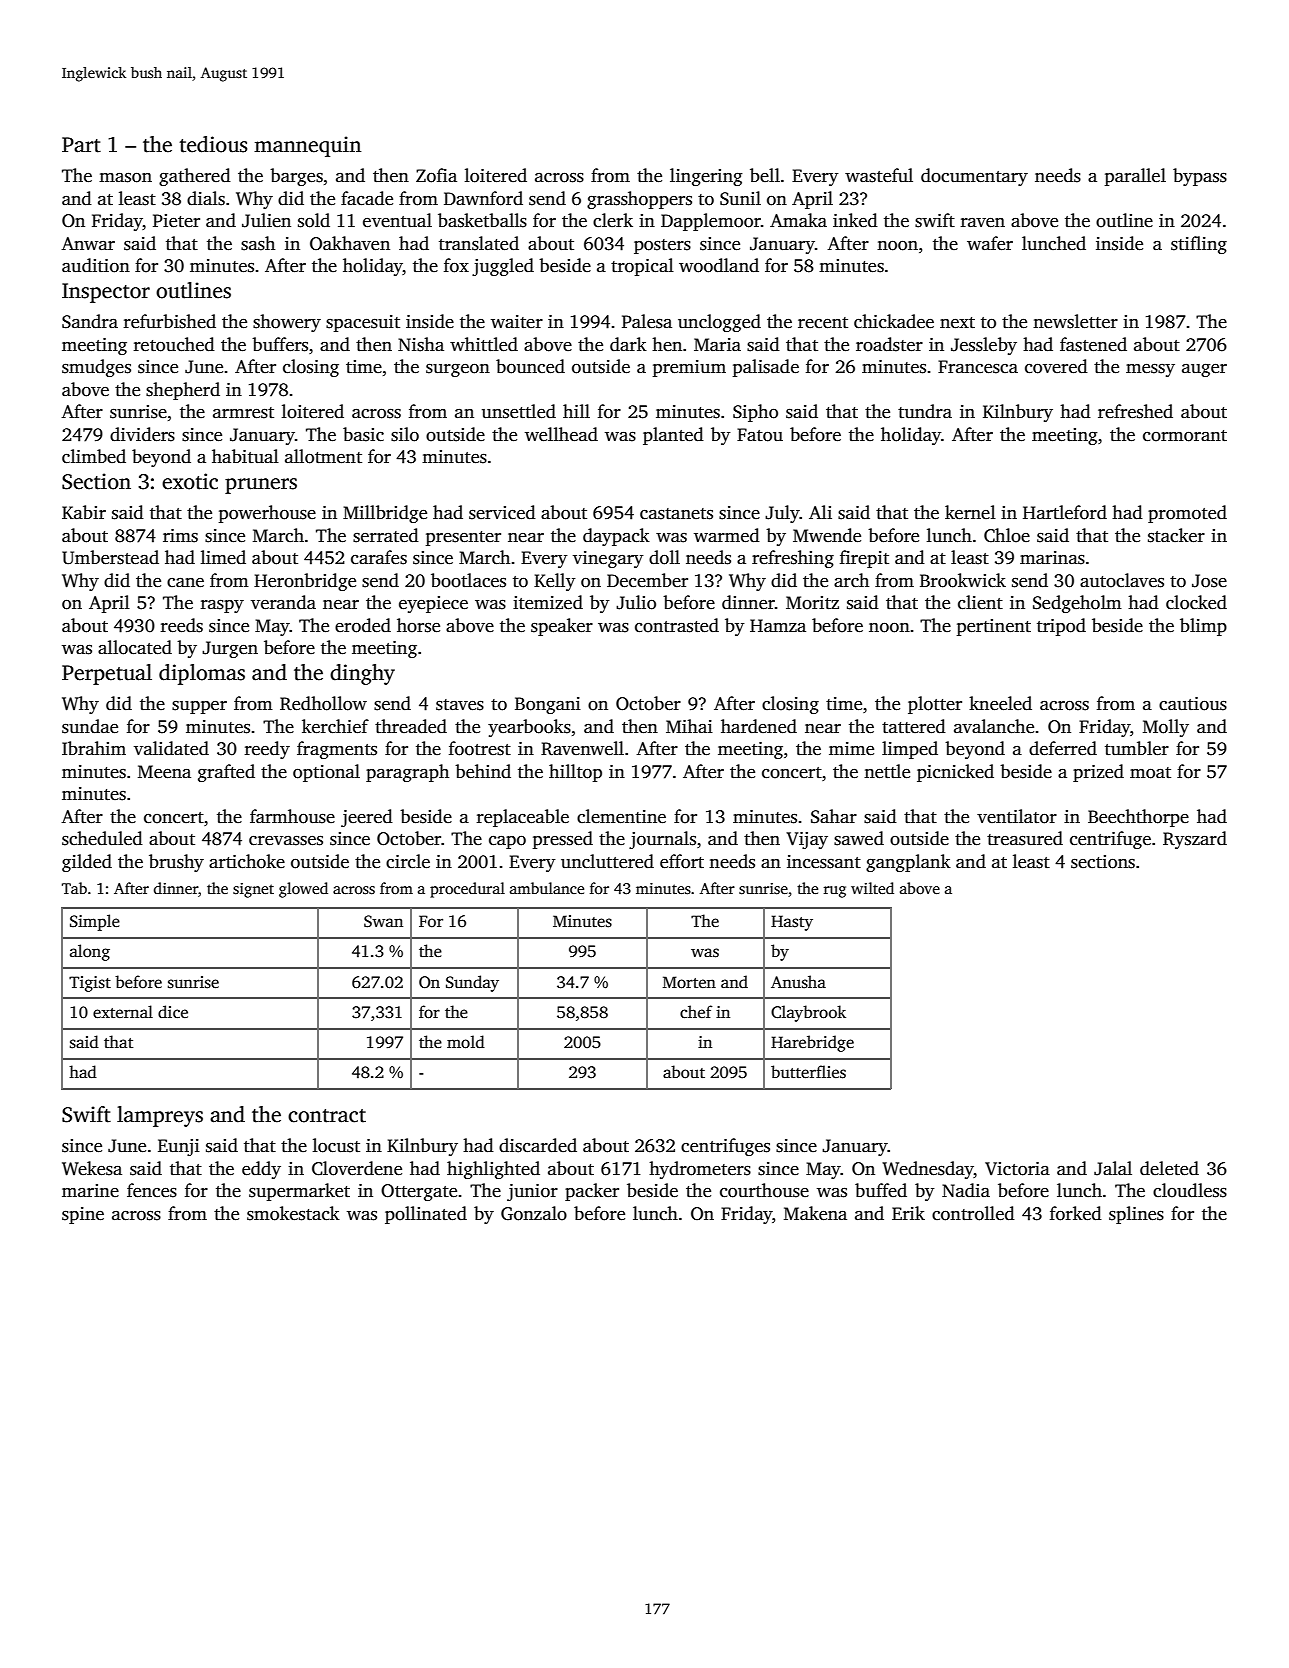  Describe the element at coordinates (483, 198) in the document. I see `Dawnford` at that location.
